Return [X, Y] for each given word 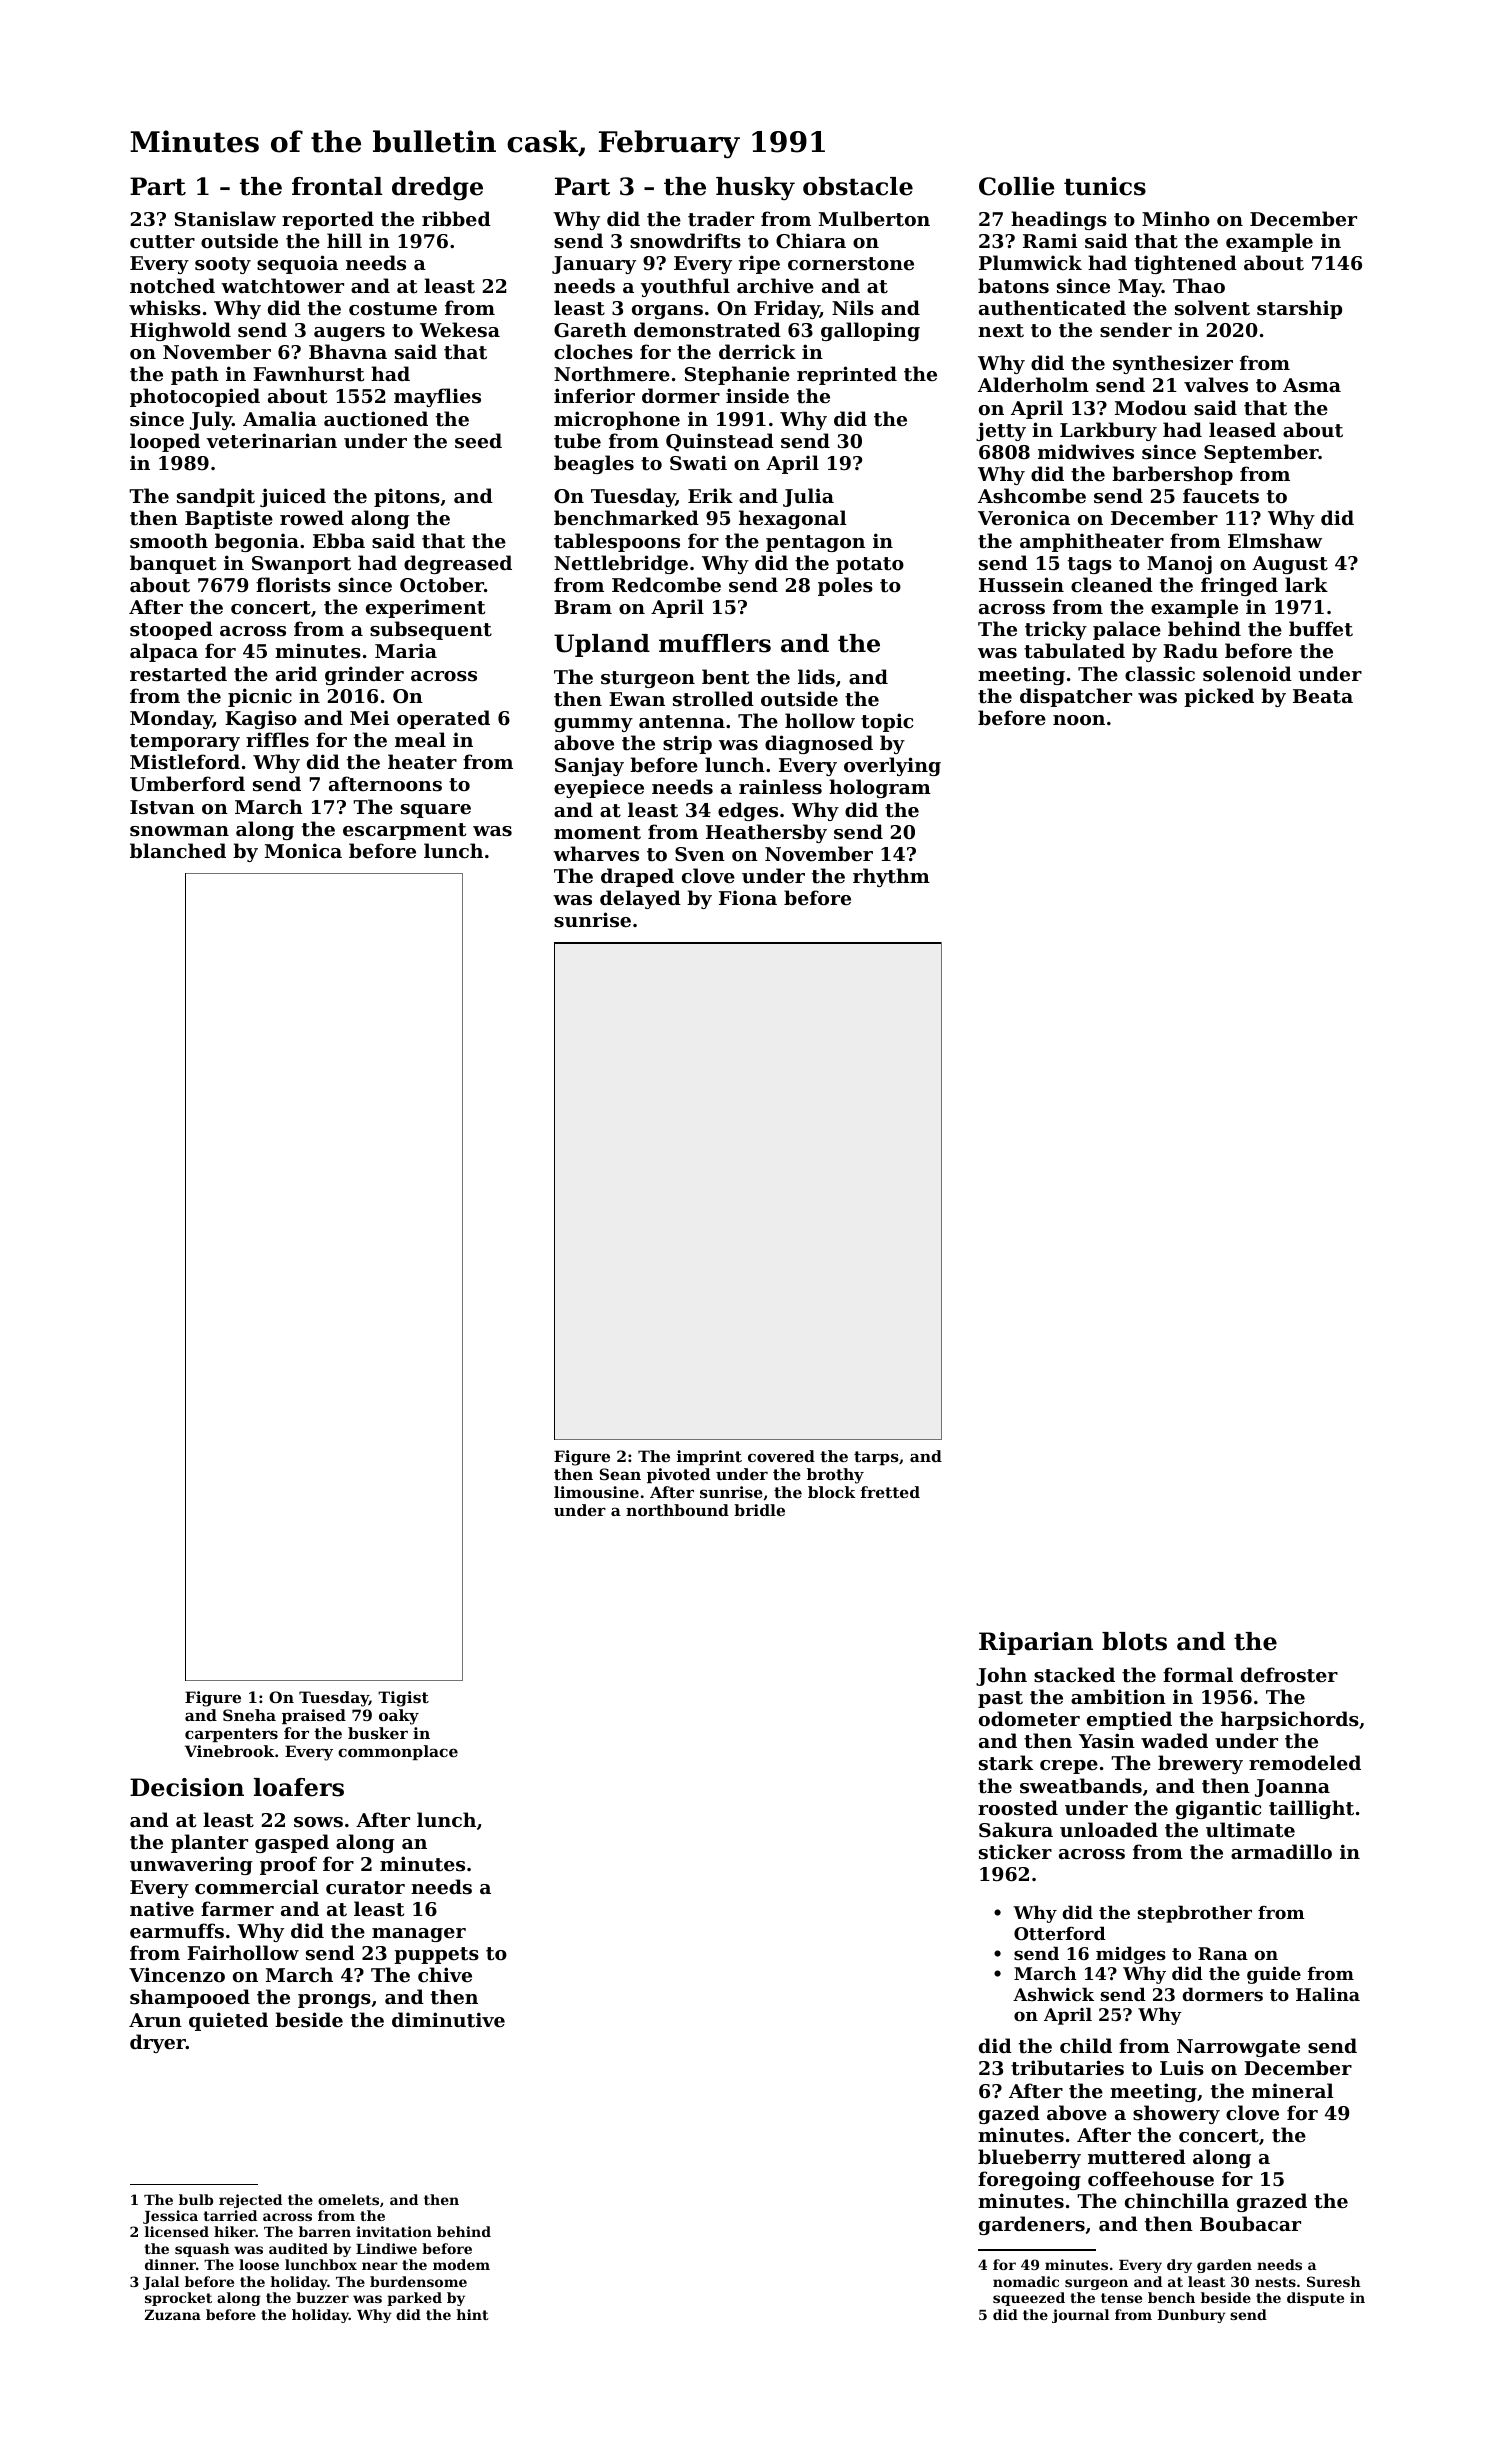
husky [755, 189]
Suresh [1334, 2281]
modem [461, 2264]
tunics [1105, 186]
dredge [437, 189]
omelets [348, 2199]
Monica [303, 850]
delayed [640, 899]
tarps [876, 1458]
